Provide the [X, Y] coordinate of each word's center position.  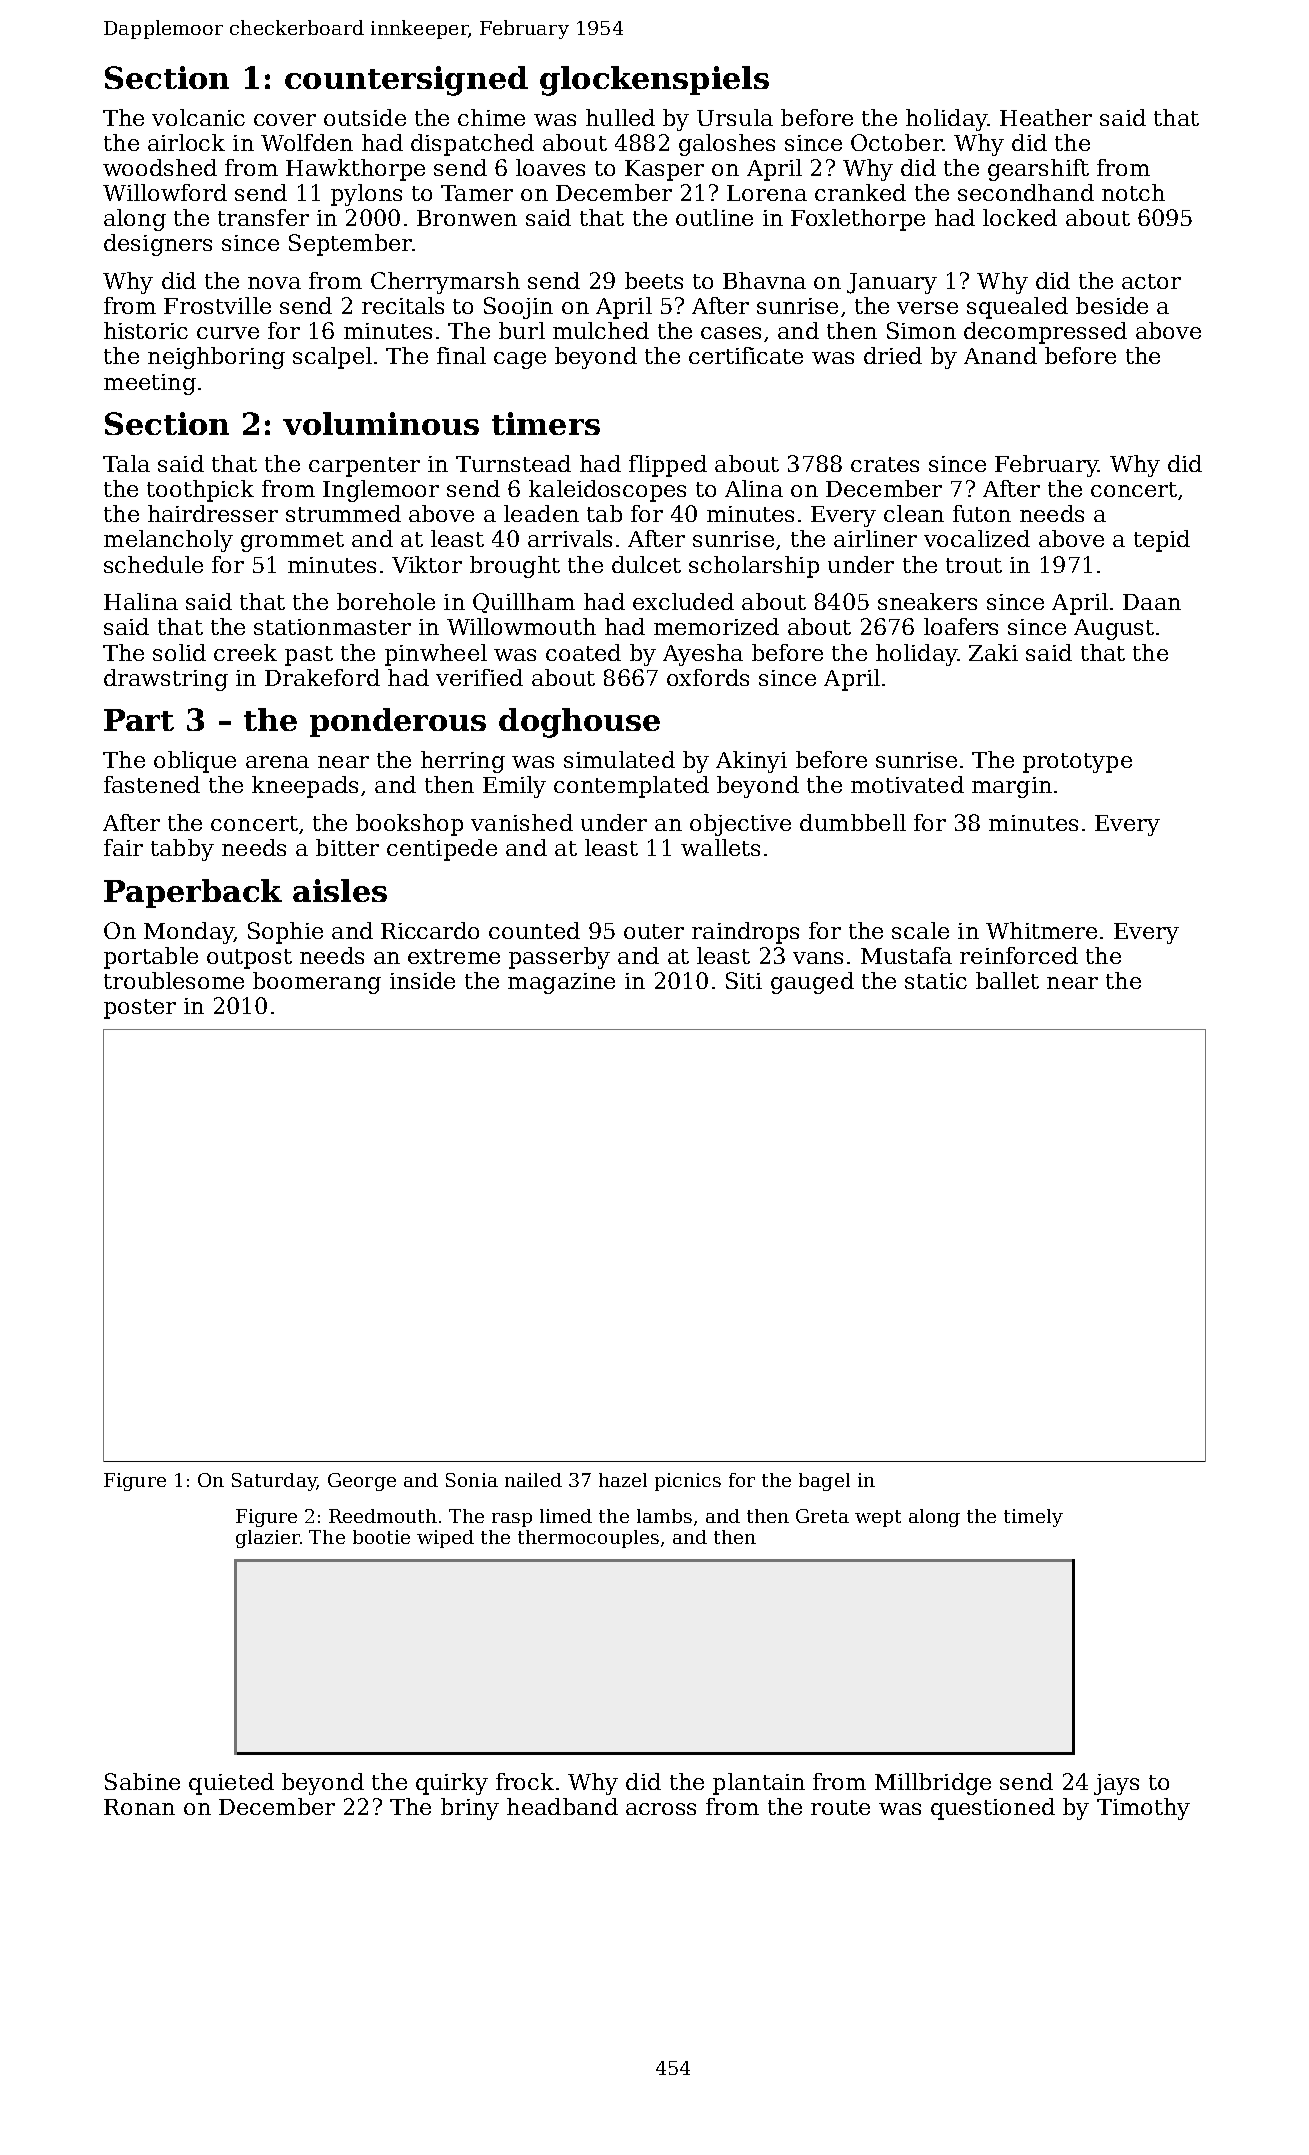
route [840, 1807]
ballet [1007, 980]
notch [1133, 192]
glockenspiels [654, 81]
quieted [231, 1784]
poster [140, 1009]
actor [1151, 281]
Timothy [1143, 1809]
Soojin [518, 308]
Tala [126, 463]
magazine [561, 983]
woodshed [160, 167]
